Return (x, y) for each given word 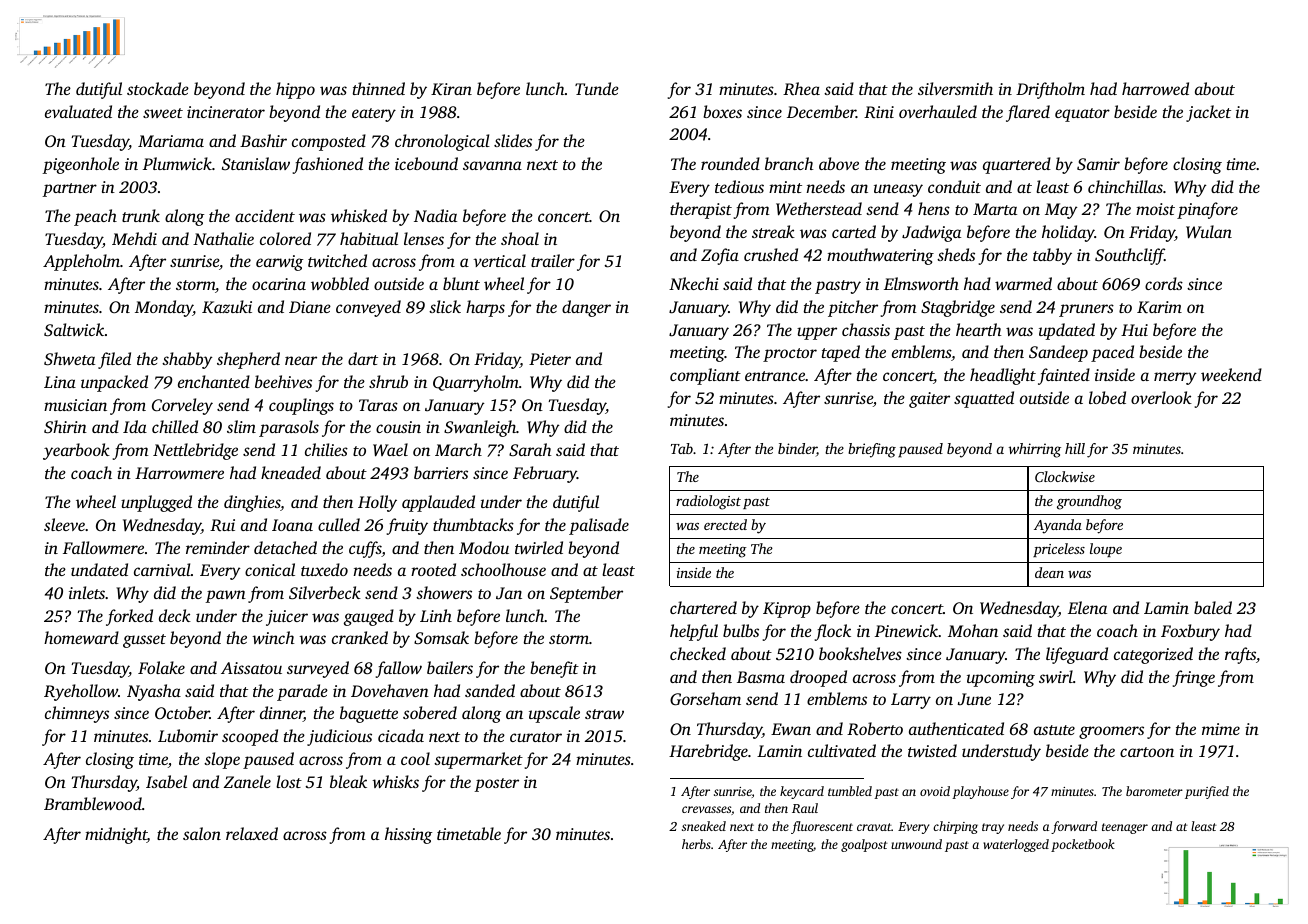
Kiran (451, 89)
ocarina (279, 284)
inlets (87, 592)
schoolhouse (503, 569)
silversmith (955, 88)
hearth (979, 329)
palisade (599, 526)
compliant (705, 376)
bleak (348, 781)
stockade (158, 88)
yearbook (76, 451)
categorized (1153, 655)
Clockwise (1065, 476)
